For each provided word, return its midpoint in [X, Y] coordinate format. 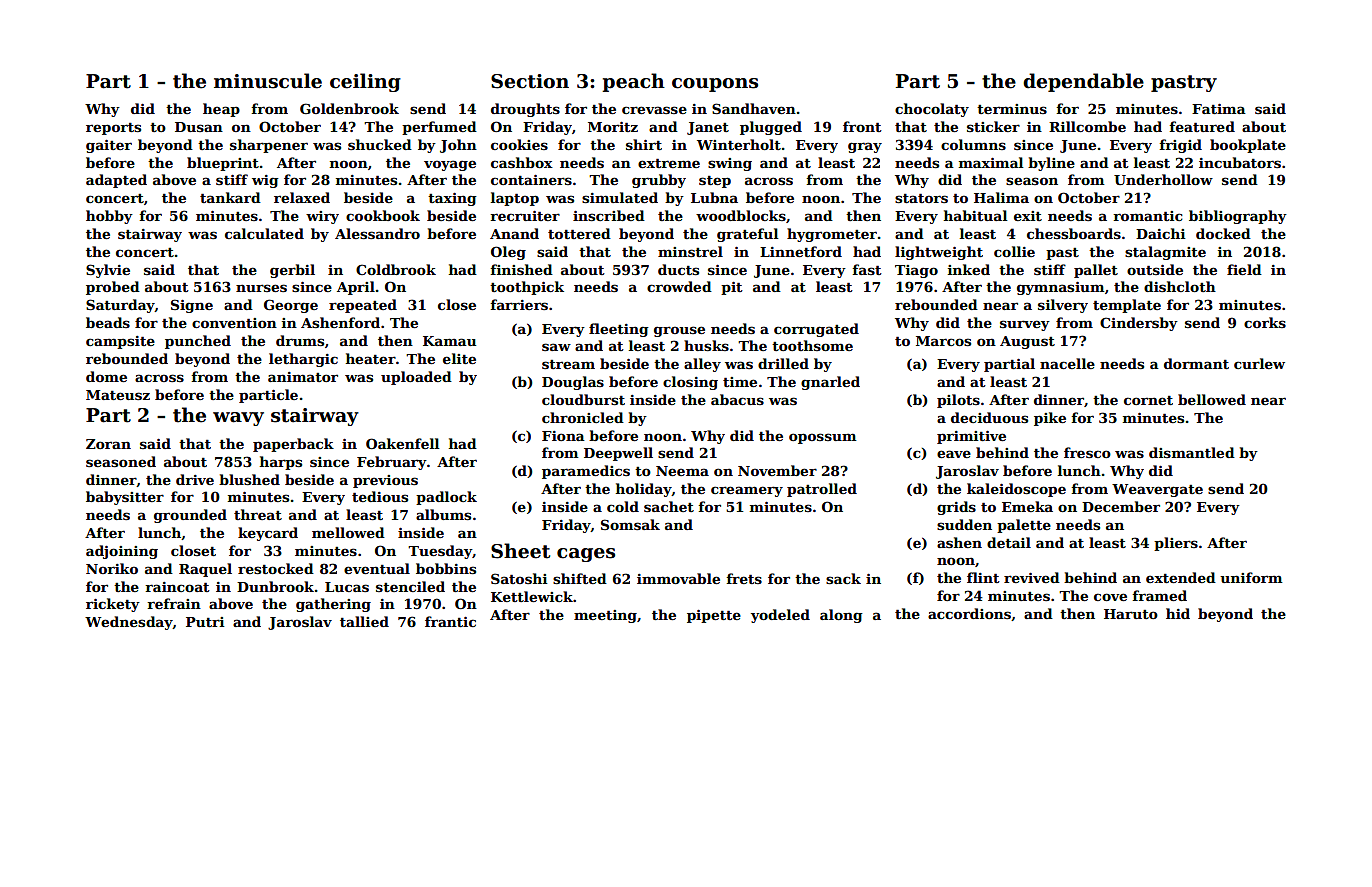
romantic [1148, 216]
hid [1178, 613]
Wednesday [129, 623]
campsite [120, 342]
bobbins [446, 568]
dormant [1196, 363]
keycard [268, 534]
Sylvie [108, 271]
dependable [1083, 82]
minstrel [690, 251]
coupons [715, 85]
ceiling [365, 82]
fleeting [619, 330]
